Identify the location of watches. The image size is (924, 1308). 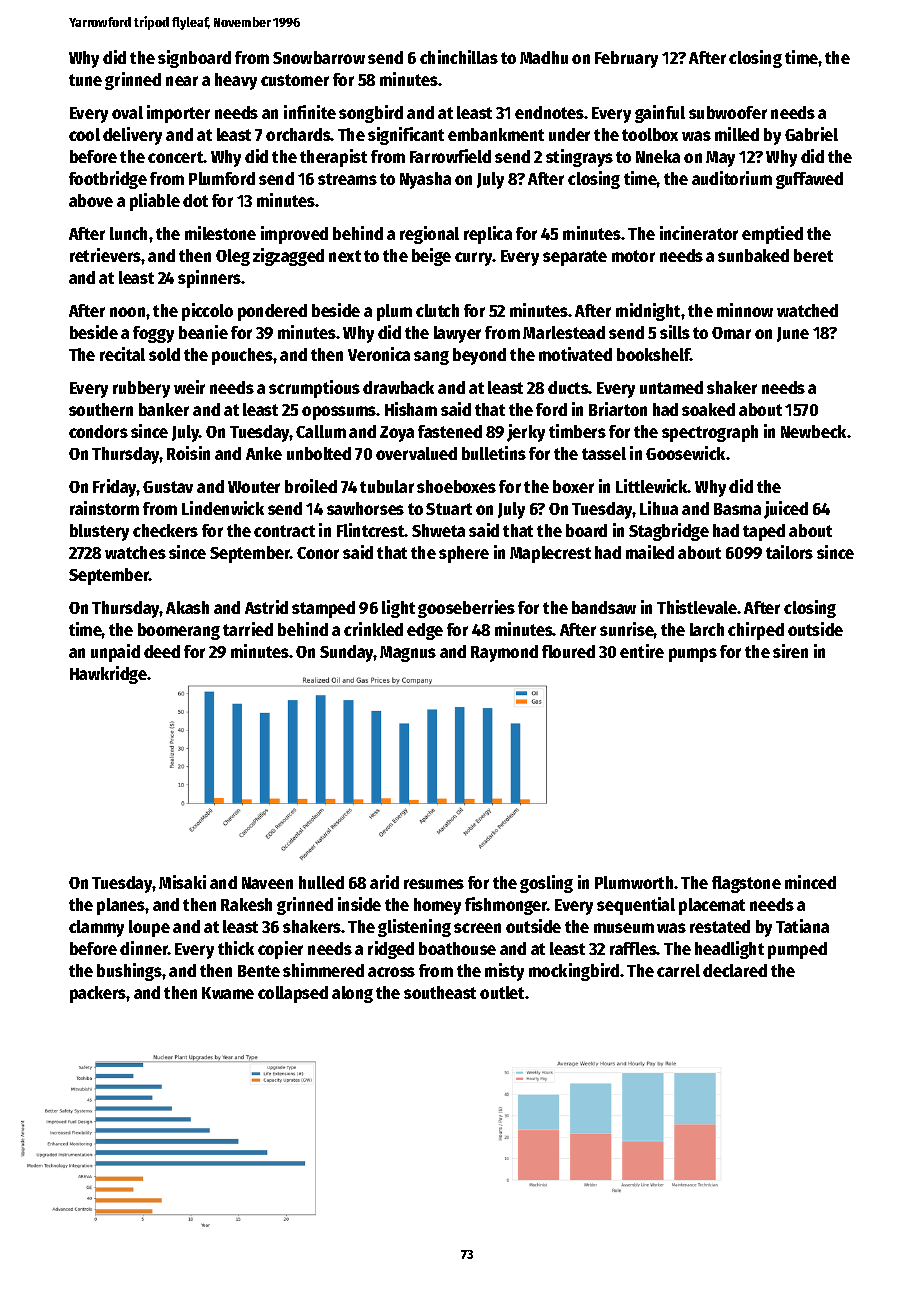
(135, 552).
